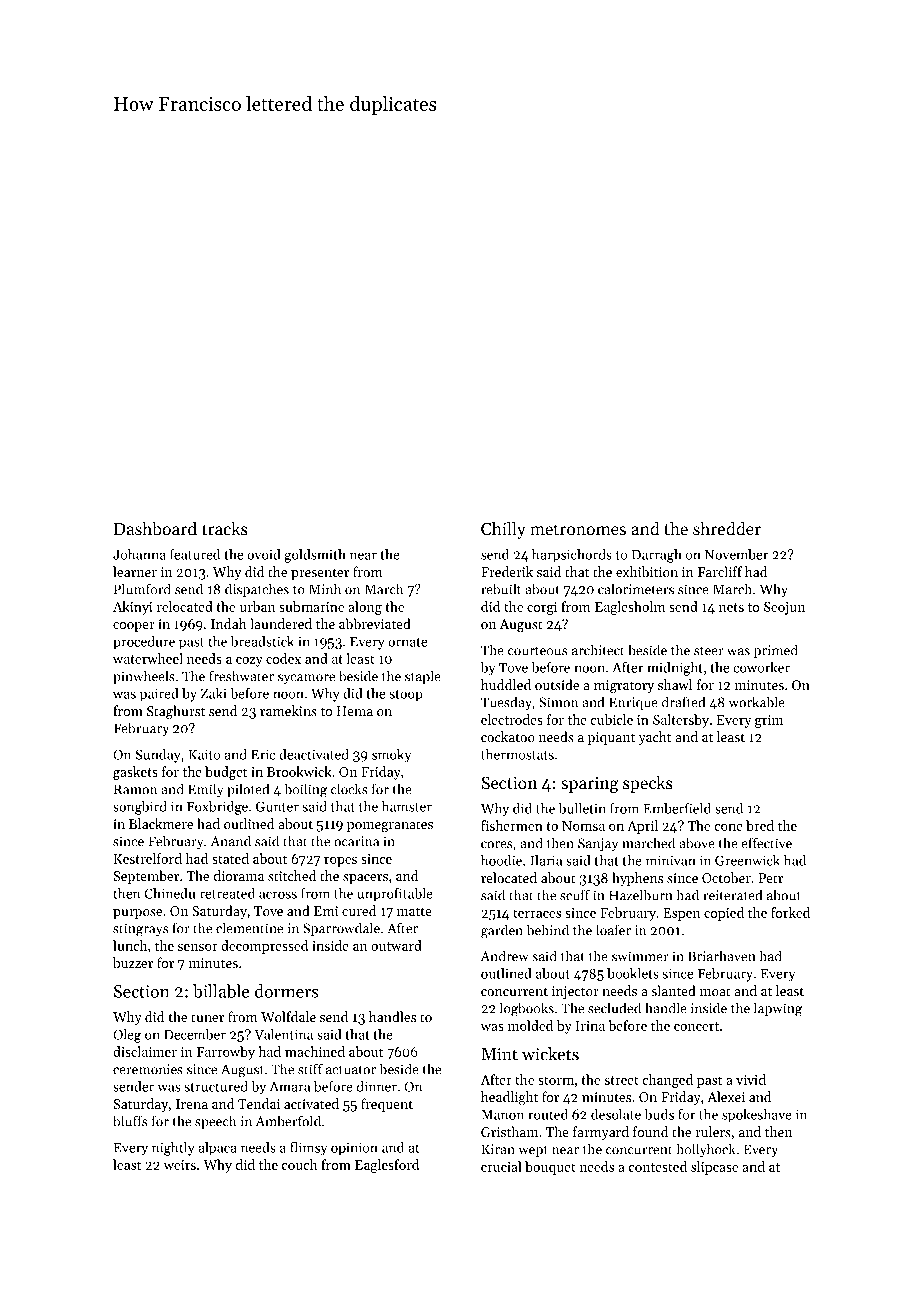 The width and height of the screenshot is (924, 1314). What do you see at coordinates (148, 1069) in the screenshot?
I see `ceremonies` at bounding box center [148, 1069].
